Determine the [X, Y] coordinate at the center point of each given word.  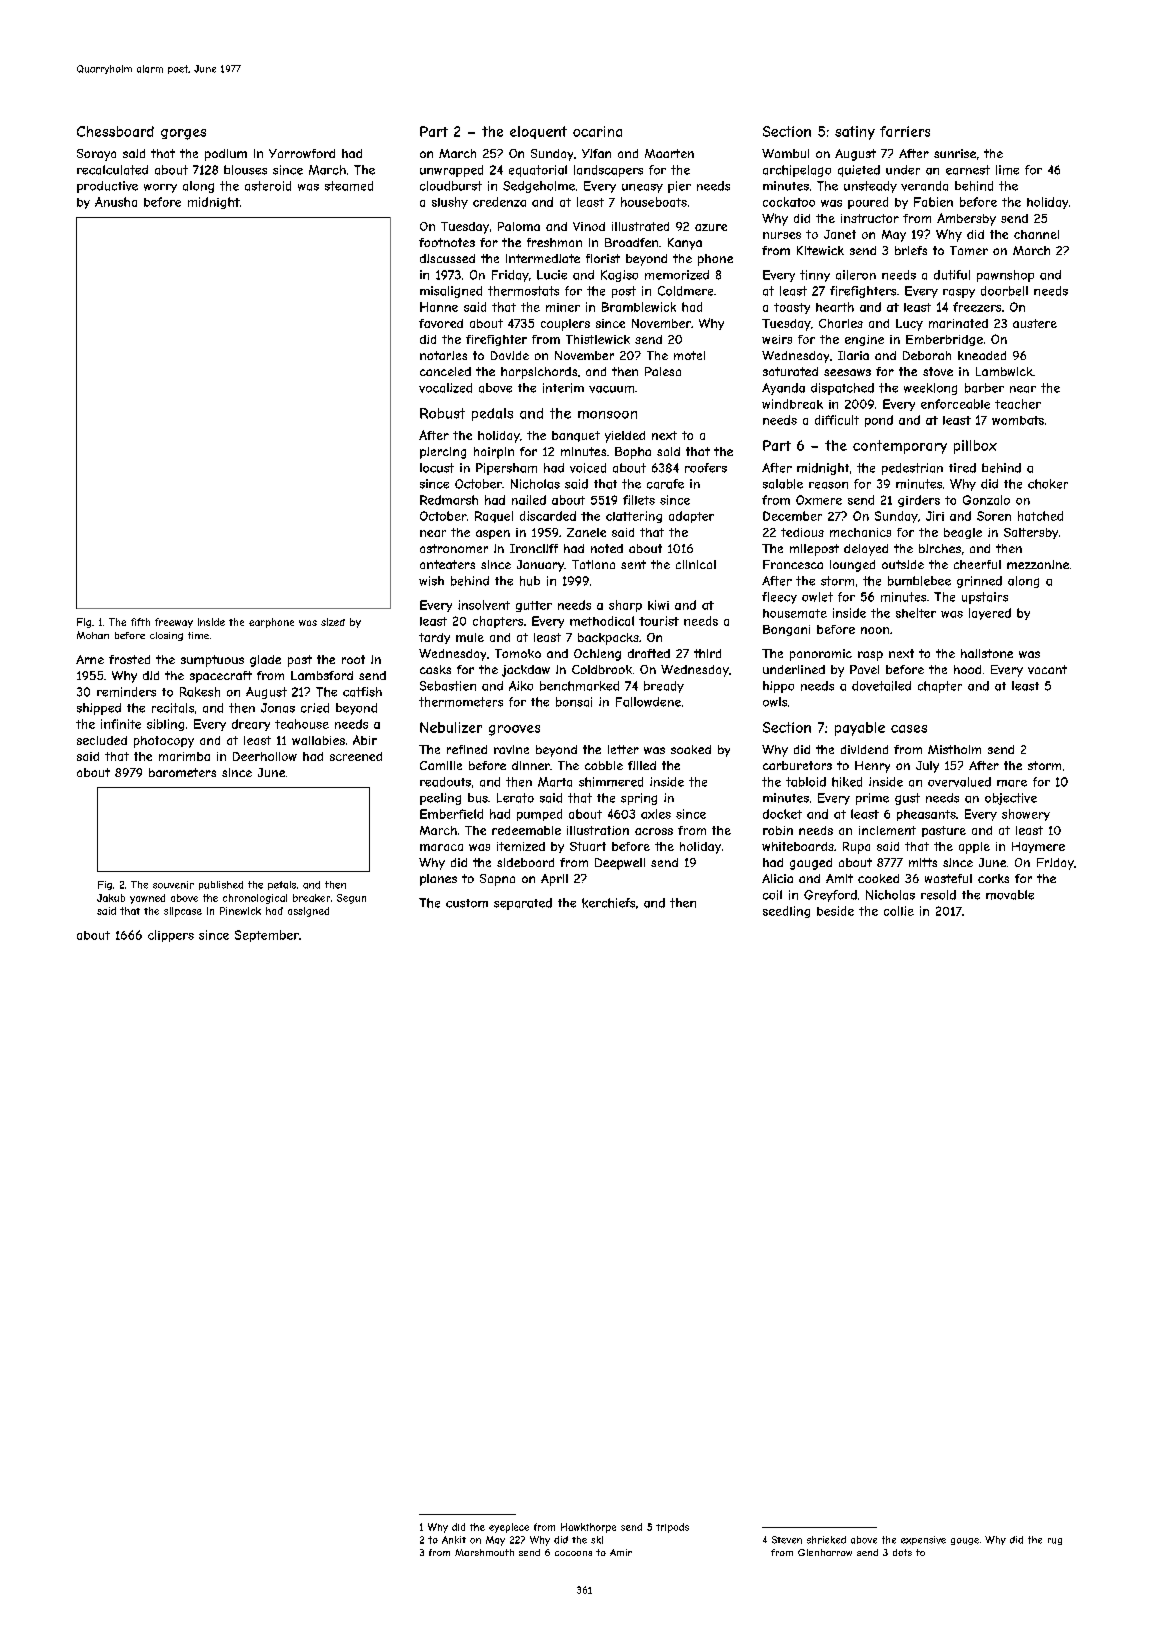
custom [467, 903]
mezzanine [1038, 564]
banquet [576, 436]
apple [974, 848]
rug [1055, 1541]
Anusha [116, 202]
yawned [147, 899]
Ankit [454, 1540]
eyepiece [509, 1528]
